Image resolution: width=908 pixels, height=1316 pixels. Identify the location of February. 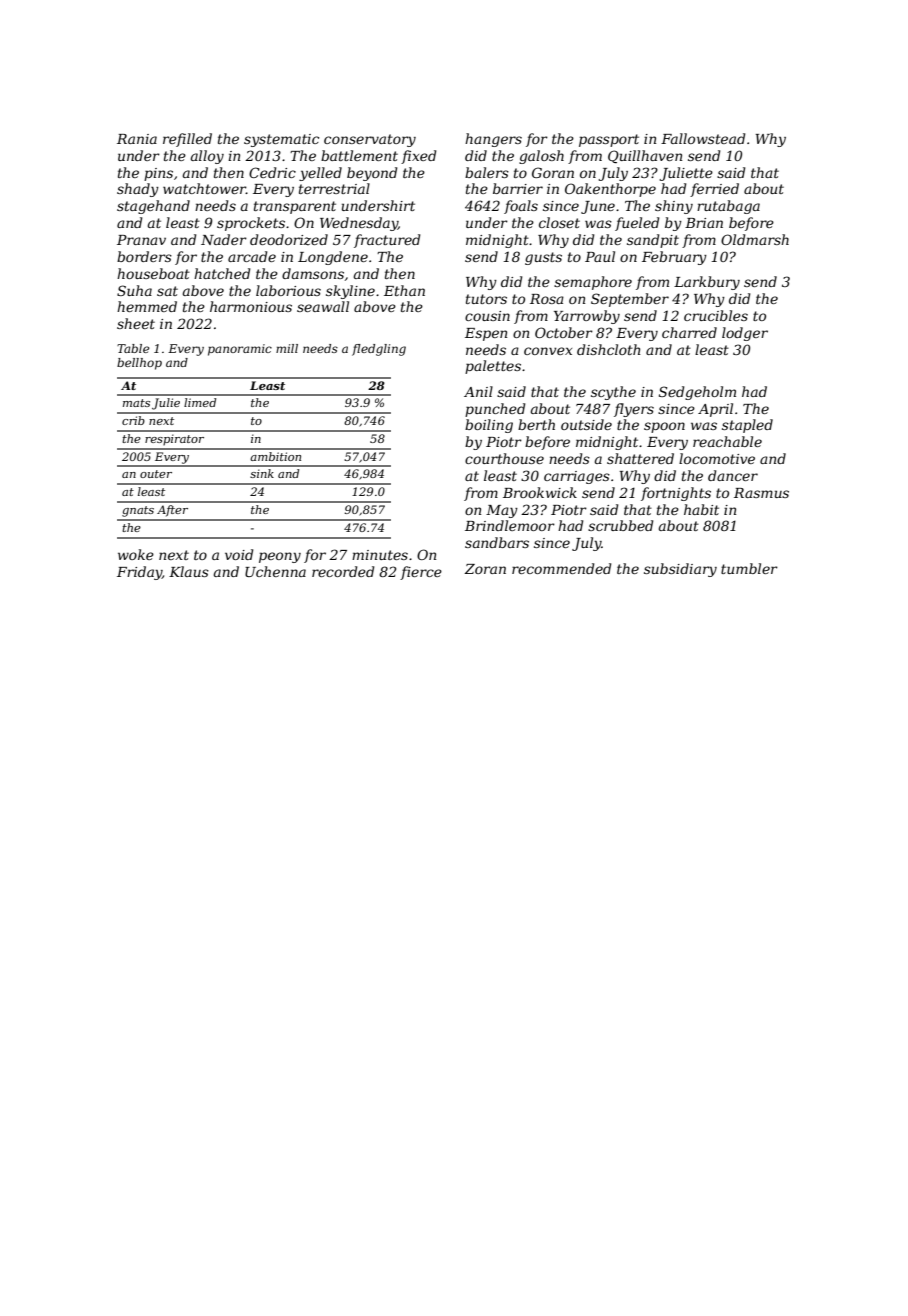
(674, 258).
